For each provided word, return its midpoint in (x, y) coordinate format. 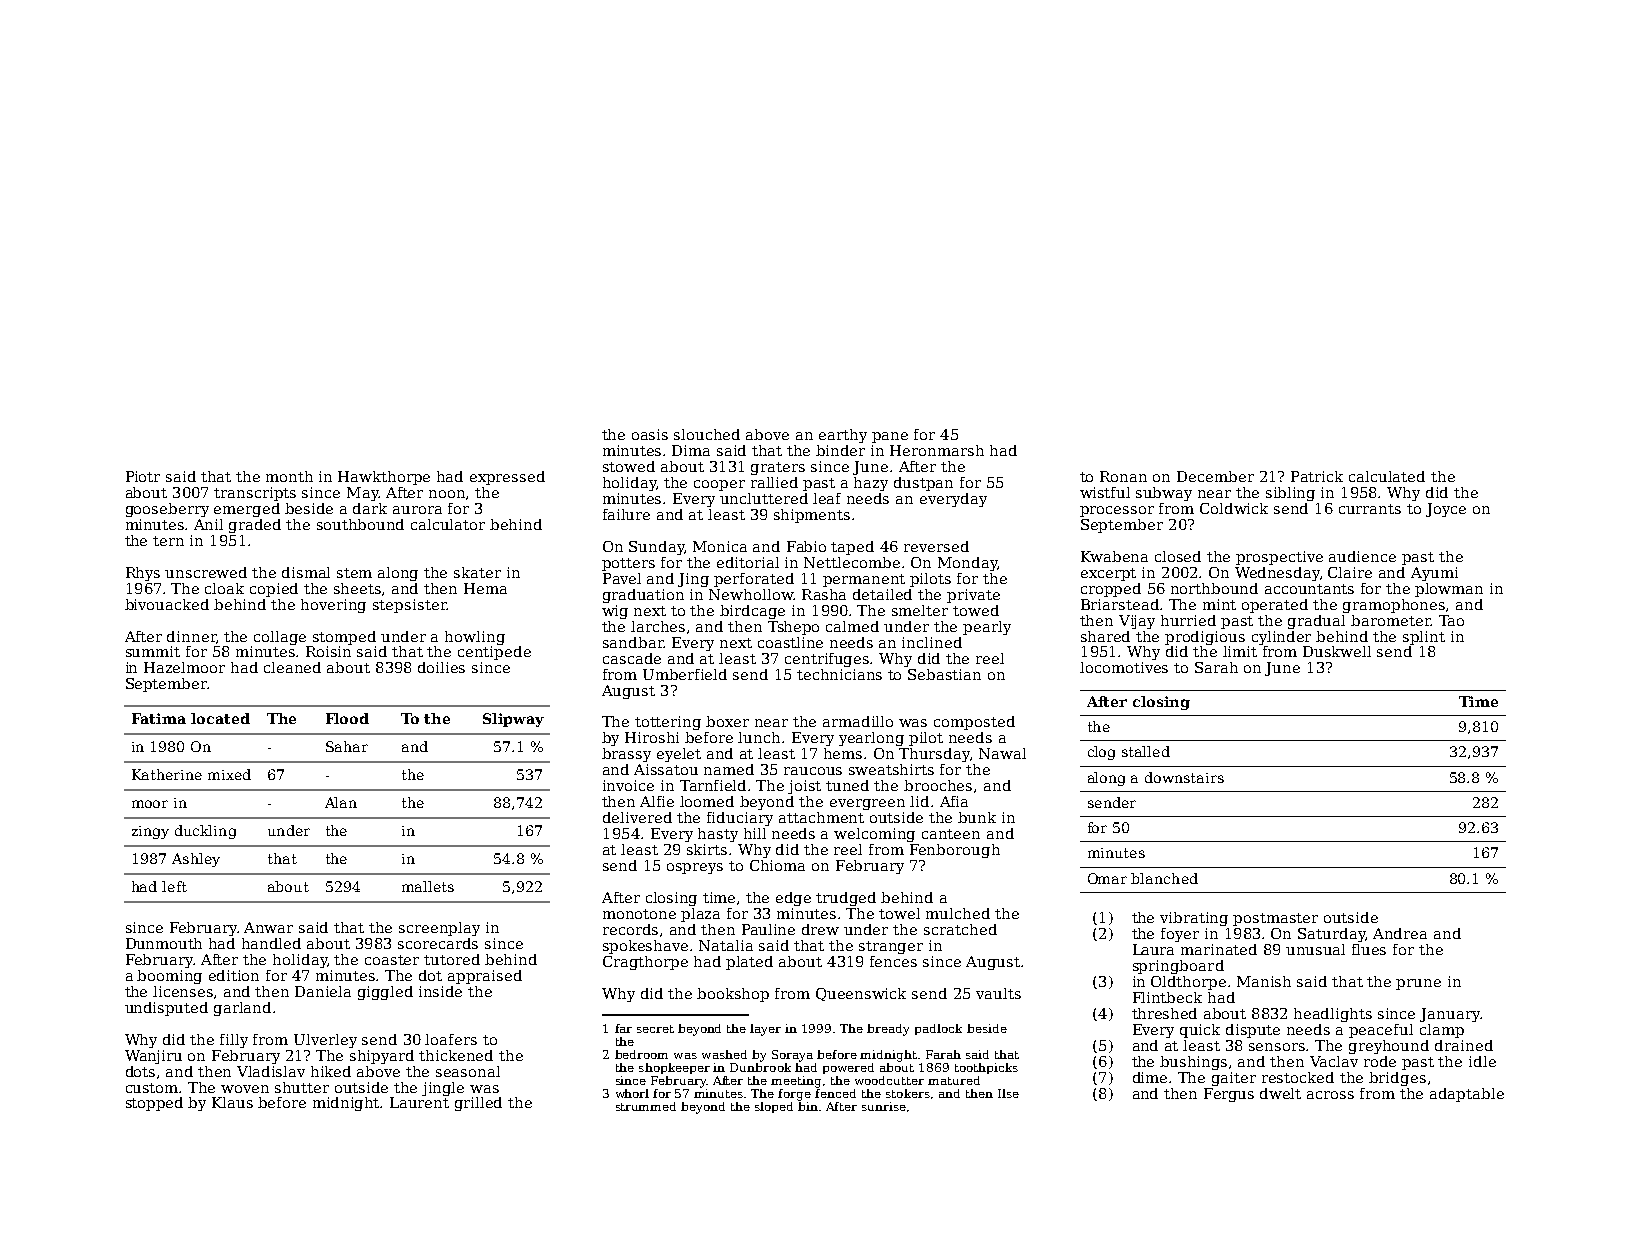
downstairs (1184, 777)
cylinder (1281, 638)
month (289, 476)
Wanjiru (153, 1057)
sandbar (633, 642)
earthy (843, 436)
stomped (344, 638)
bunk (977, 817)
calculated (1387, 476)
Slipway (513, 720)
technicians (839, 674)
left (174, 886)
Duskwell (1337, 651)
